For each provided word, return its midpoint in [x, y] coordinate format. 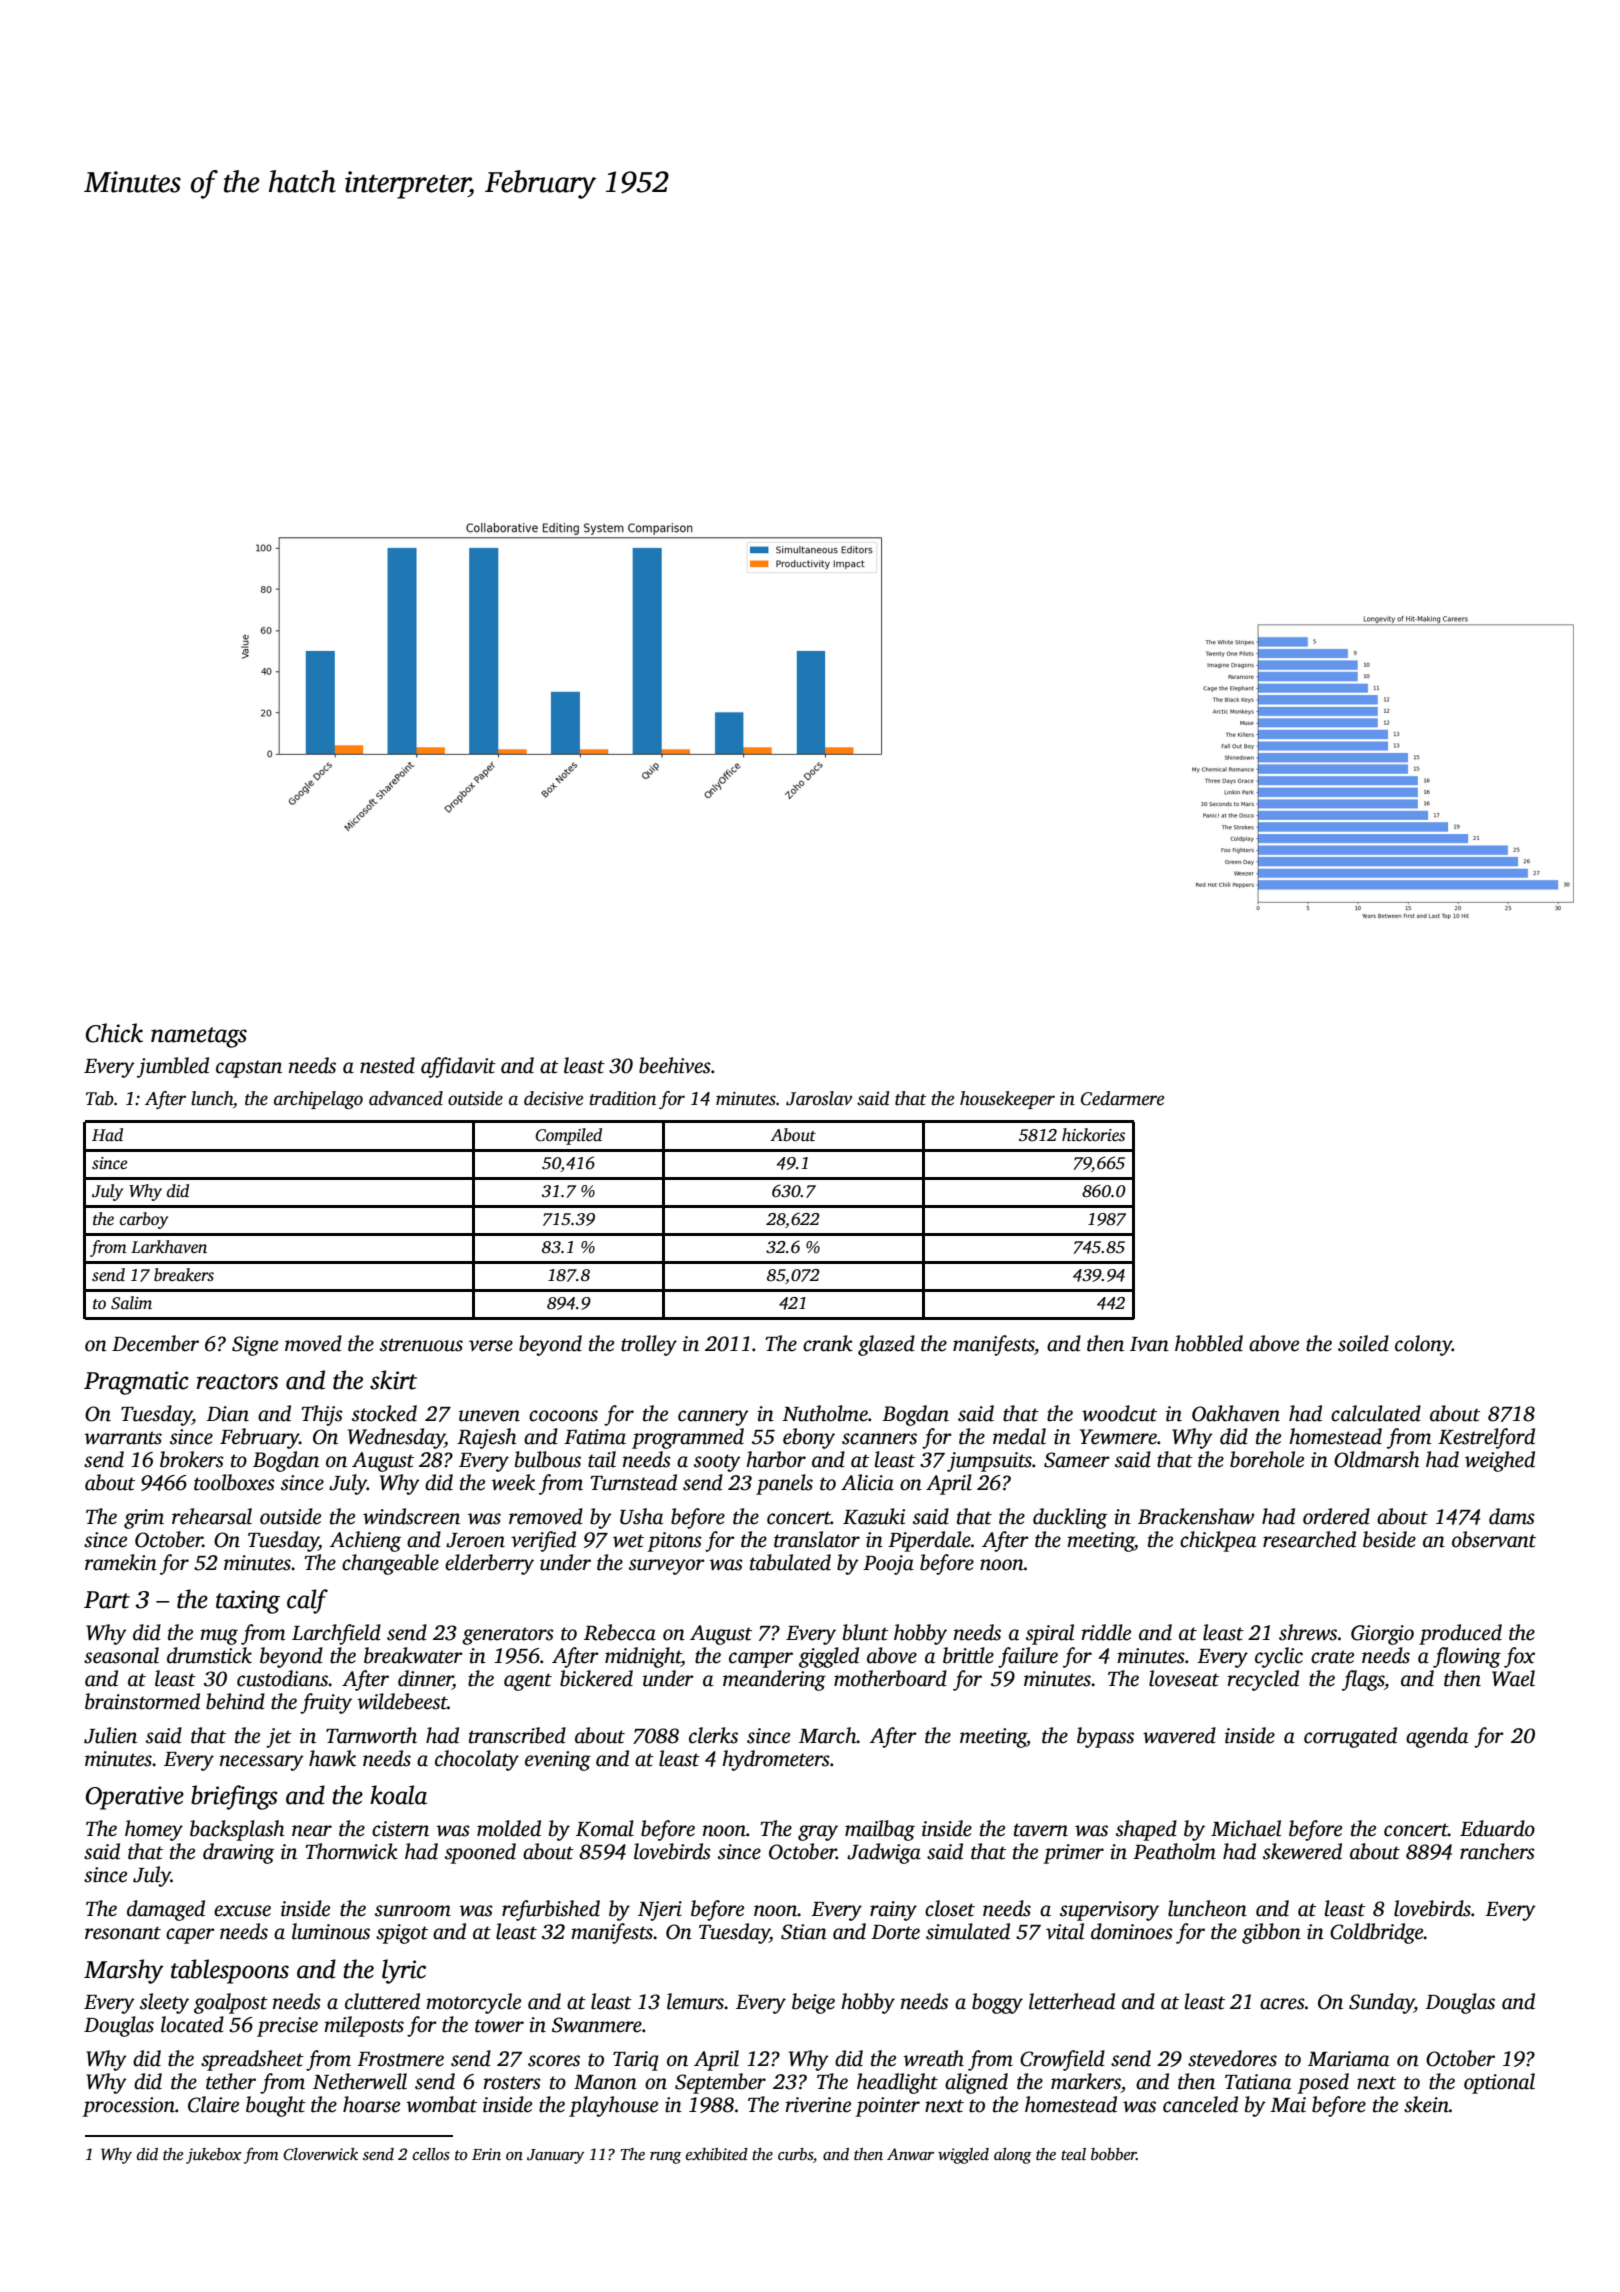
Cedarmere [1122, 1098]
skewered [1302, 1851]
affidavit [458, 1067]
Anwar [910, 2154]
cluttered [382, 2001]
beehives [675, 1065]
